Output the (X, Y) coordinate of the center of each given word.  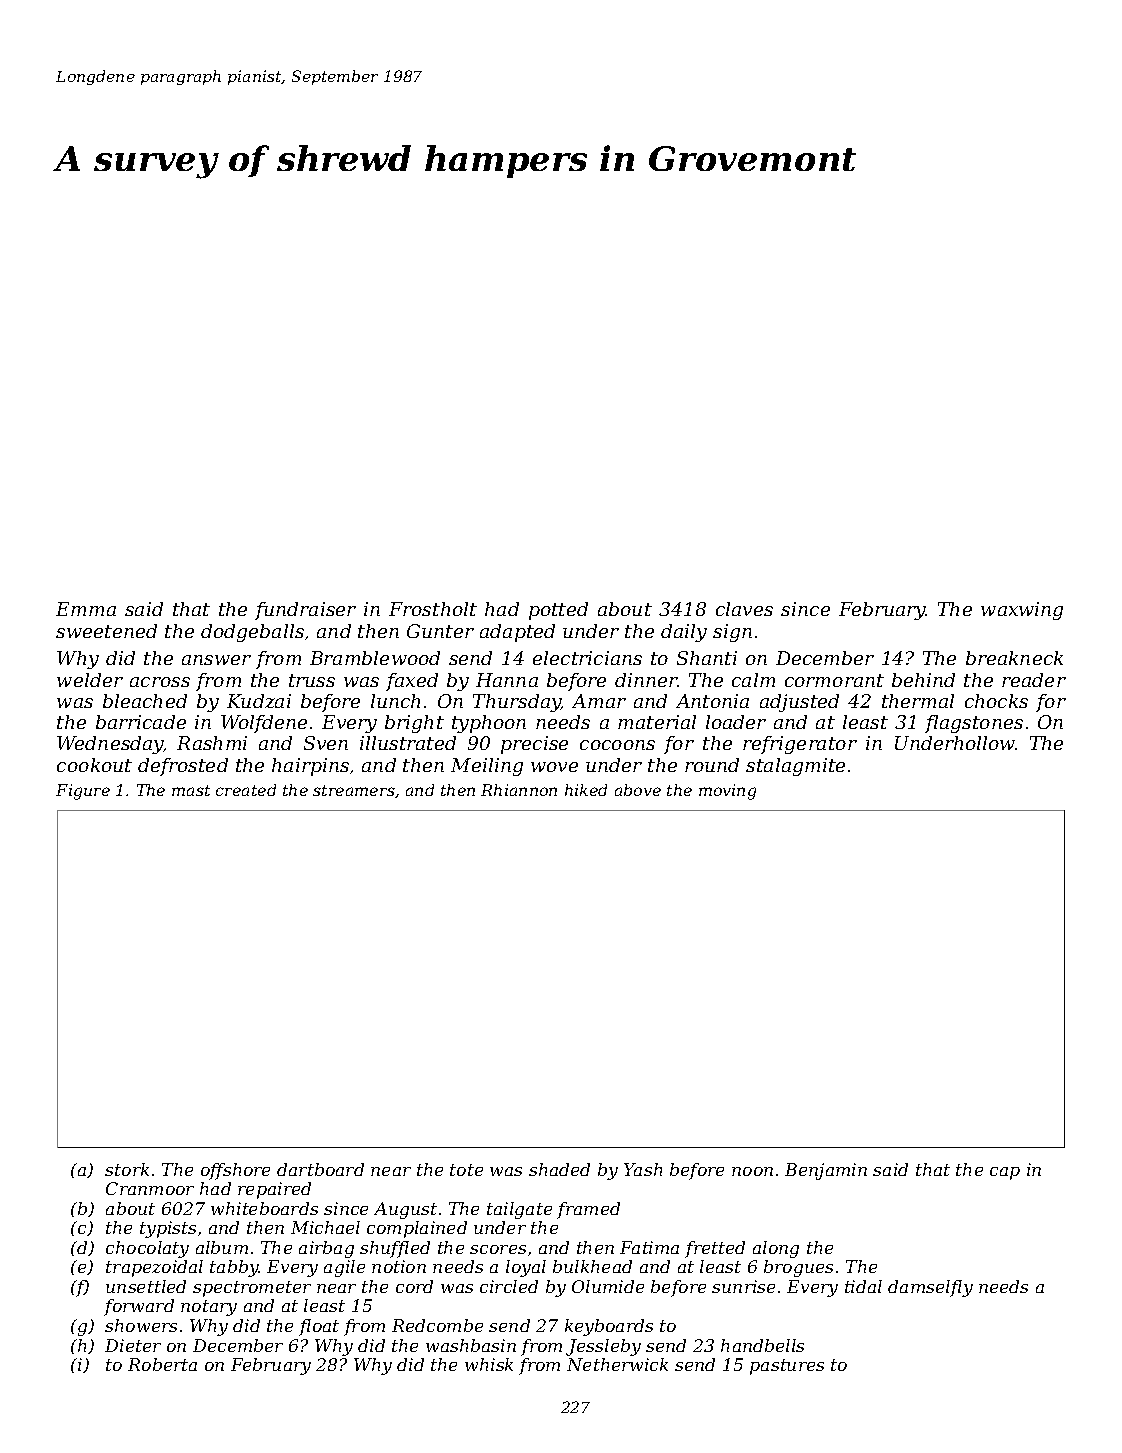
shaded (559, 1169)
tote (466, 1170)
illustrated (408, 743)
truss (312, 680)
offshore (235, 1171)
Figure (83, 792)
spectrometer (252, 1289)
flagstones (974, 724)
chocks (996, 701)
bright (414, 724)
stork (127, 1169)
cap (1005, 1173)
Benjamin (826, 1171)
